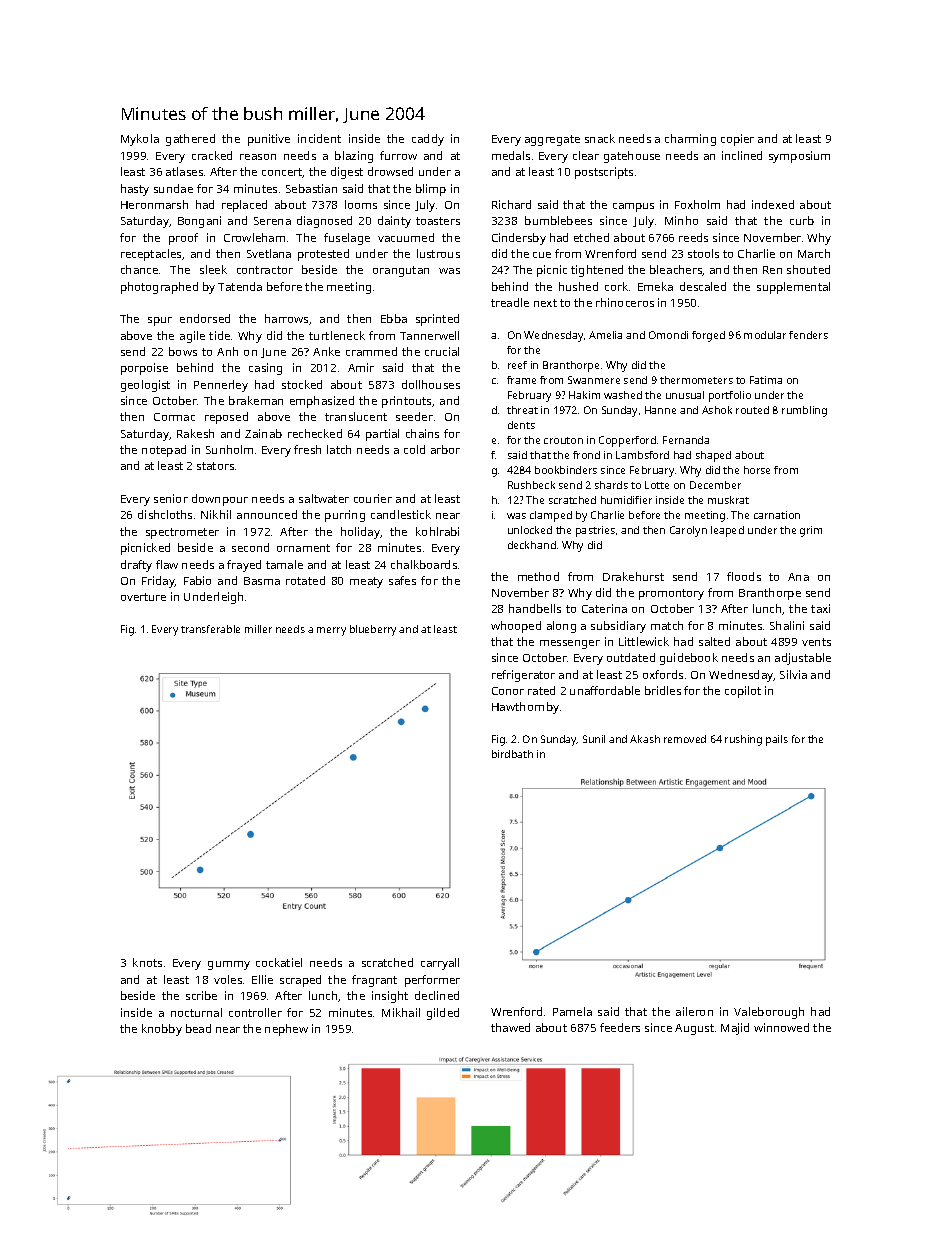 Image resolution: width=952 pixels, height=1233 pixels. Describe the element at coordinates (510, 1027) in the document. I see `thawed` at that location.
